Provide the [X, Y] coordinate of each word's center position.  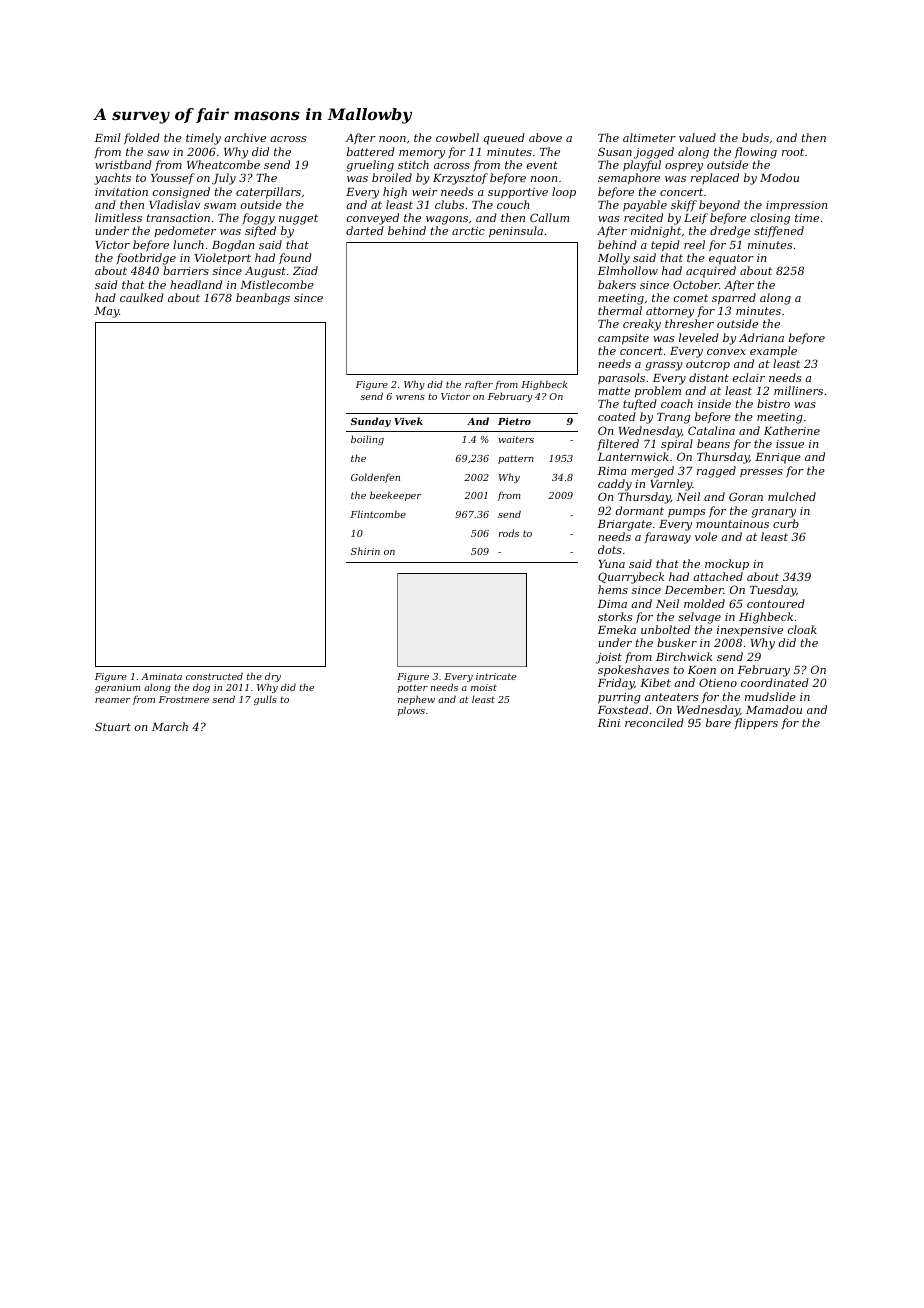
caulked [142, 297]
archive [245, 137]
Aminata [161, 676]
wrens [410, 397]
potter [413, 689]
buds [755, 137]
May [107, 312]
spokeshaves [633, 671]
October [696, 284]
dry [273, 678]
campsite [623, 339]
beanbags [263, 299]
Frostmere [184, 699]
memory [422, 154]
